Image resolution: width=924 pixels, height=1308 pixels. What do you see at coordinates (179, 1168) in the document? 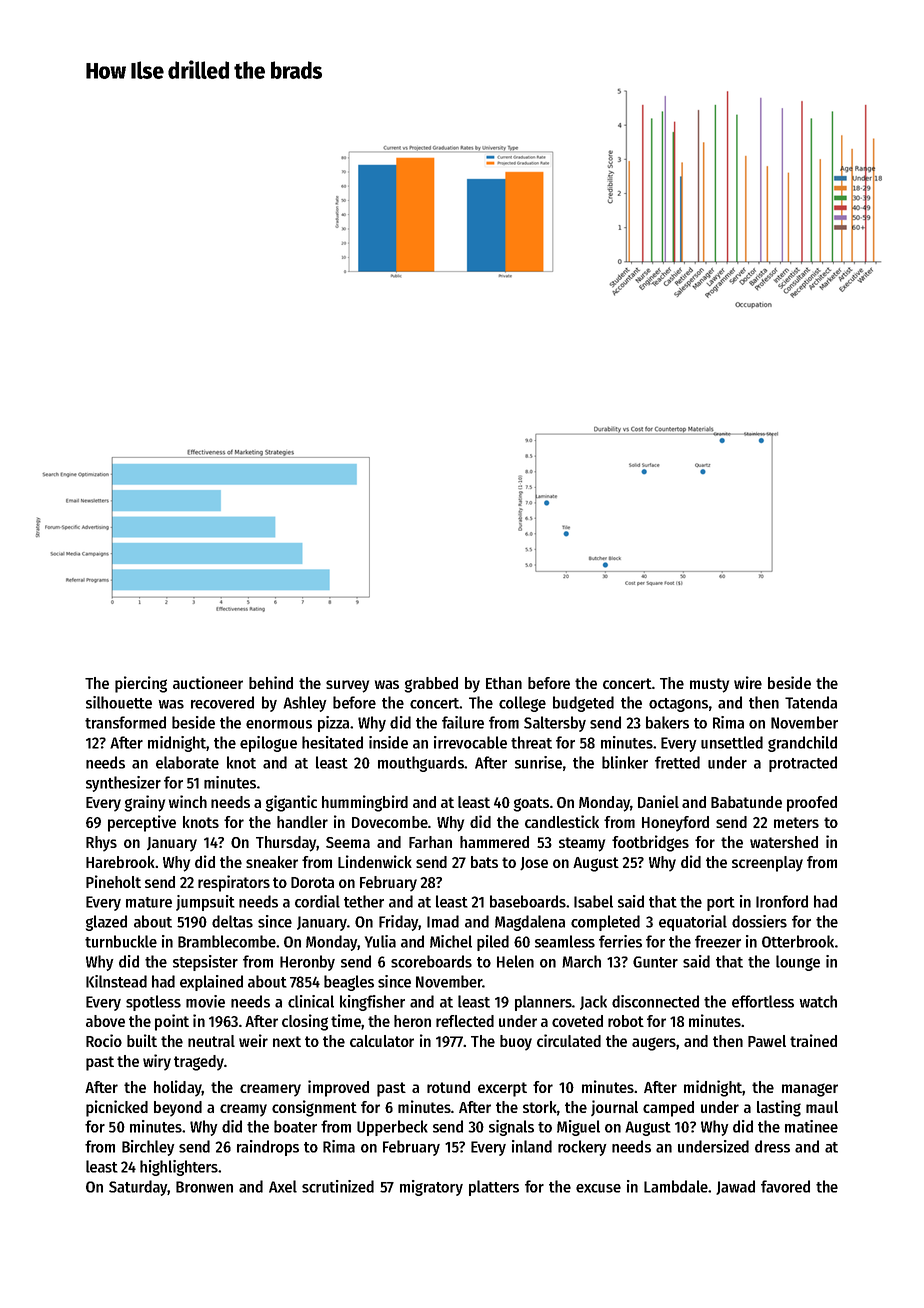
I see `highlighters` at bounding box center [179, 1168].
